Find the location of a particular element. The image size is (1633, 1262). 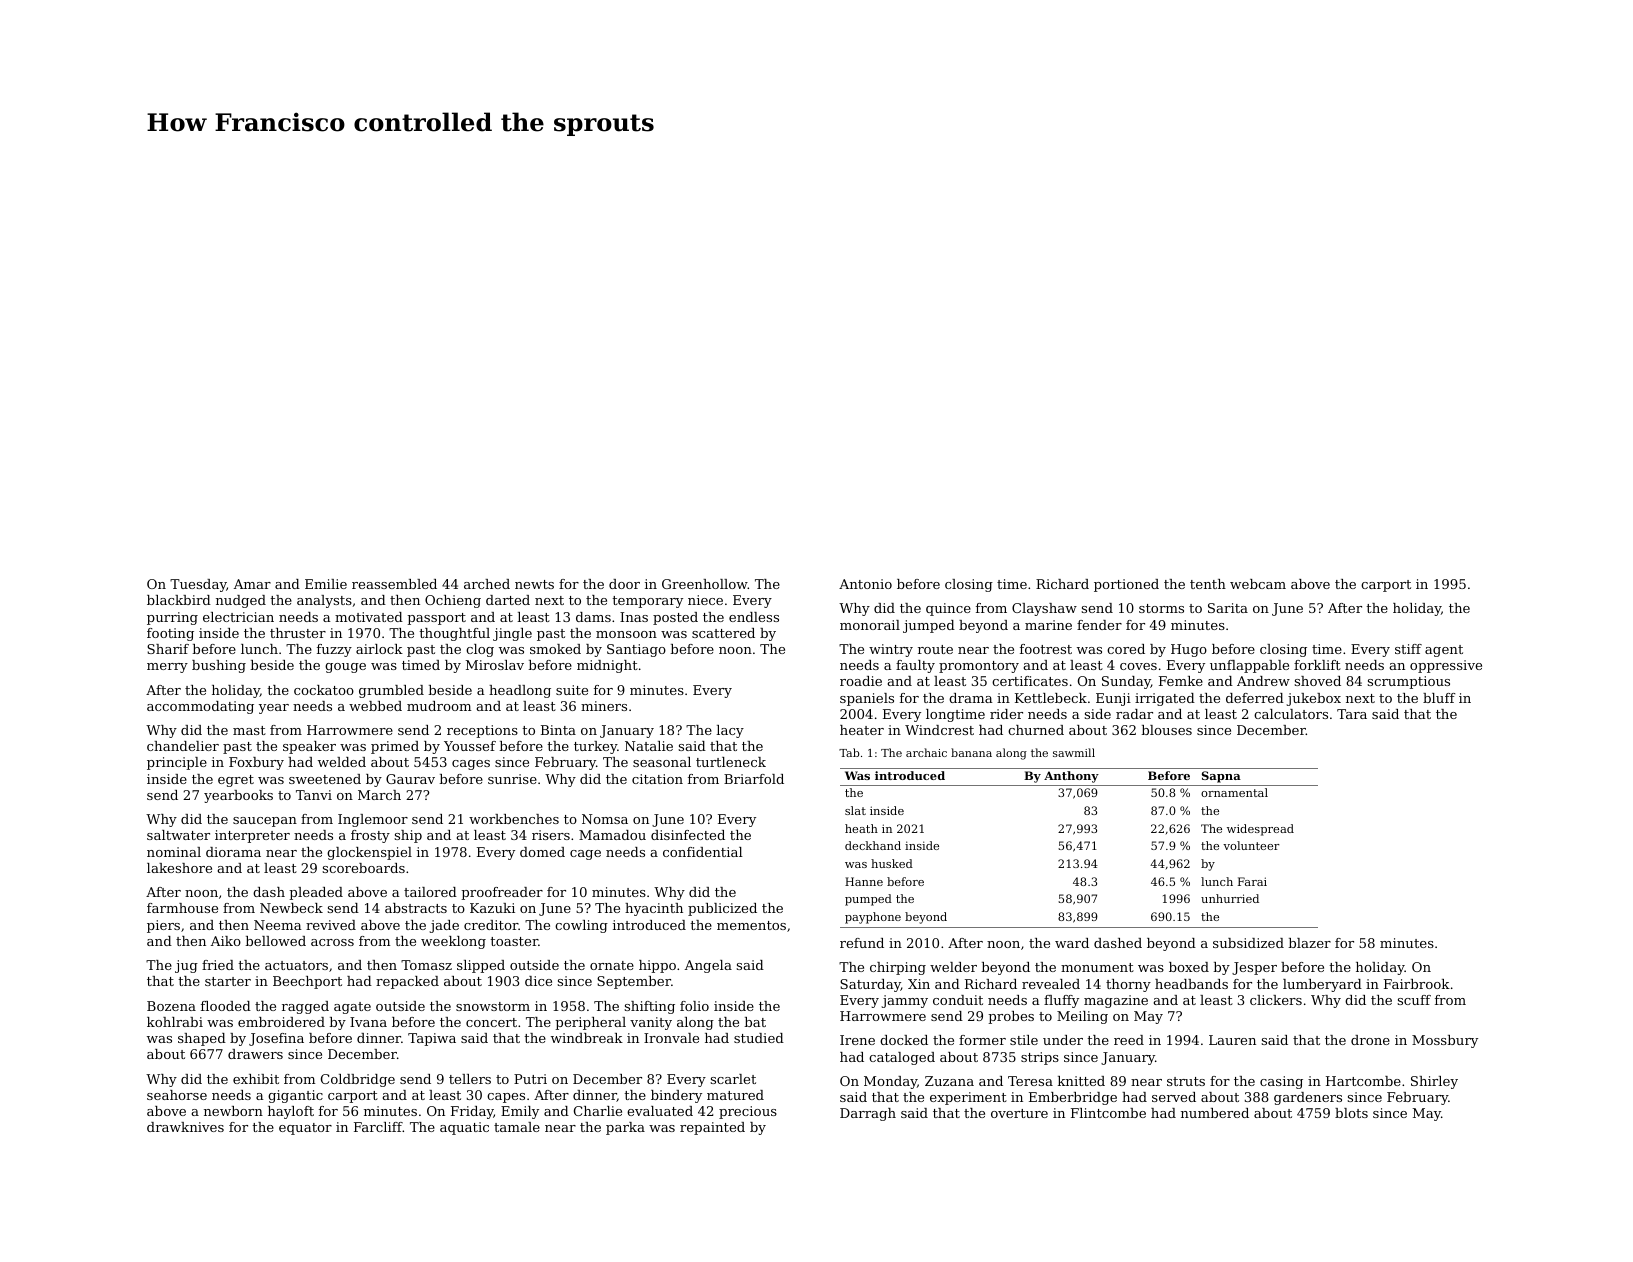

Greenhollow is located at coordinates (705, 584).
